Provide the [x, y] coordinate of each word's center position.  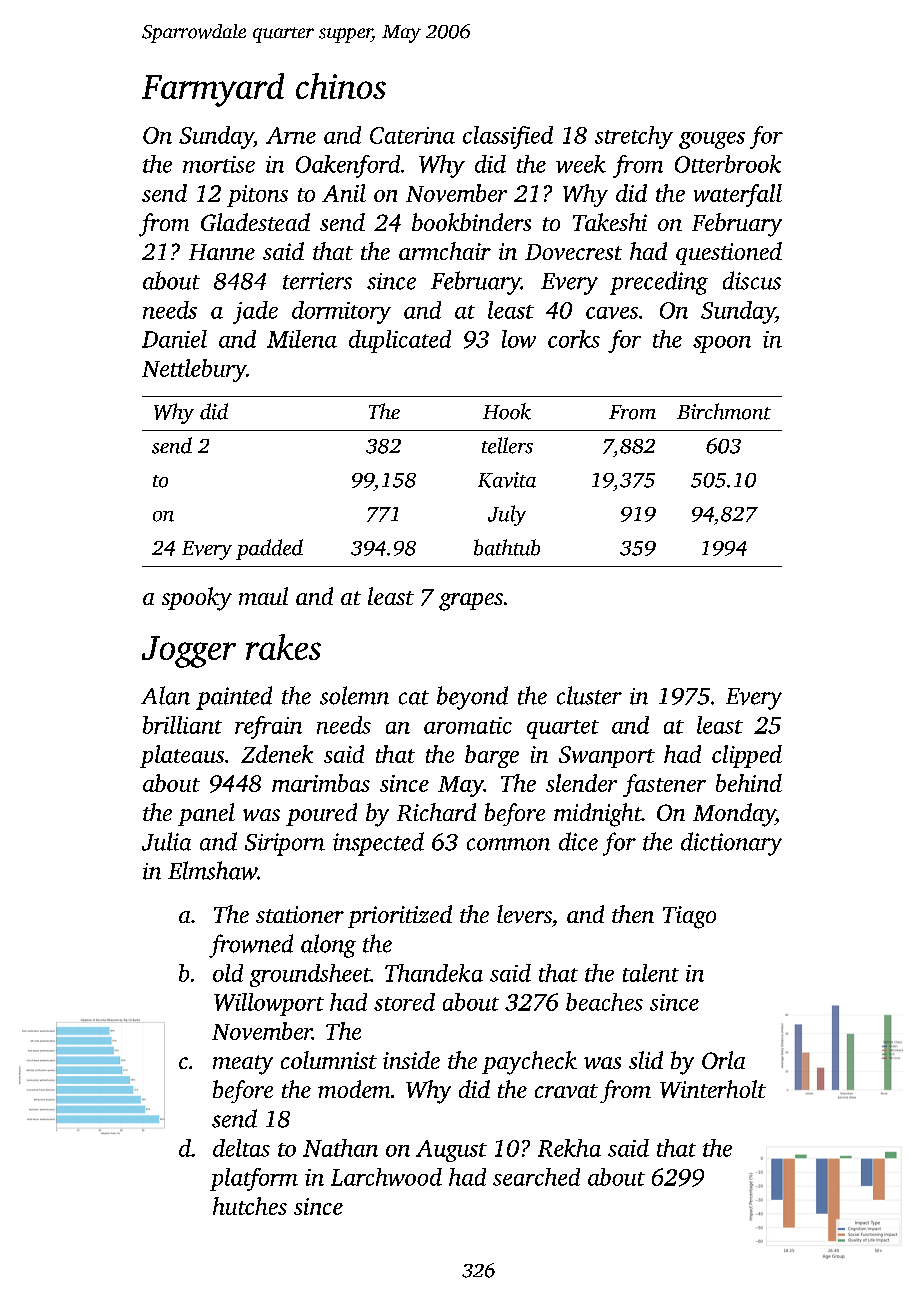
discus [752, 280]
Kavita [507, 480]
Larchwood [386, 1177]
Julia [166, 841]
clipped [747, 756]
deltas [241, 1148]
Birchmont [724, 411]
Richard [436, 812]
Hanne [222, 252]
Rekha [569, 1148]
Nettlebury [194, 370]
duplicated [400, 341]
